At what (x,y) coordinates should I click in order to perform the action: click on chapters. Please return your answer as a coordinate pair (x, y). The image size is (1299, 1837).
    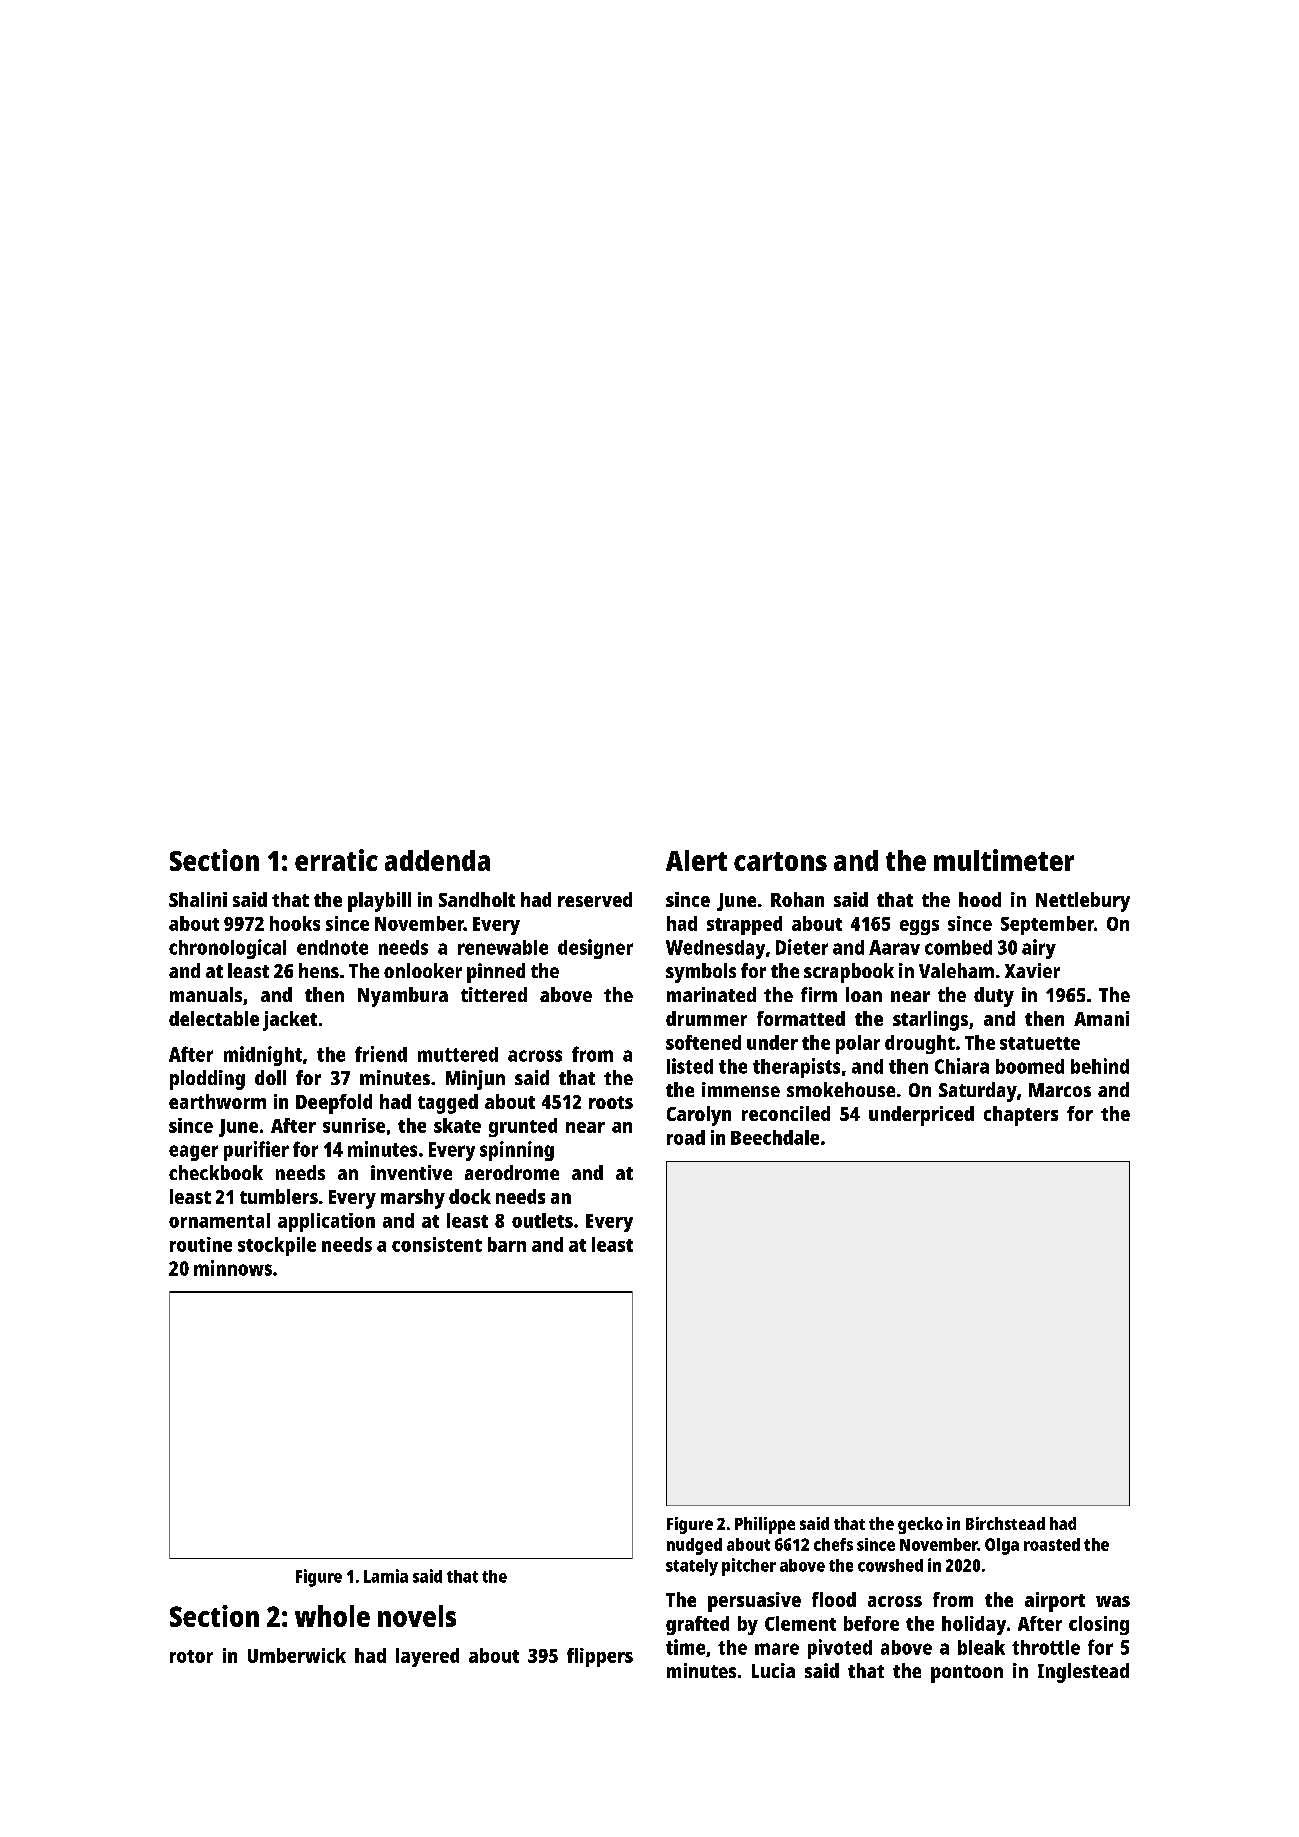
    Looking at the image, I should click on (1021, 1116).
